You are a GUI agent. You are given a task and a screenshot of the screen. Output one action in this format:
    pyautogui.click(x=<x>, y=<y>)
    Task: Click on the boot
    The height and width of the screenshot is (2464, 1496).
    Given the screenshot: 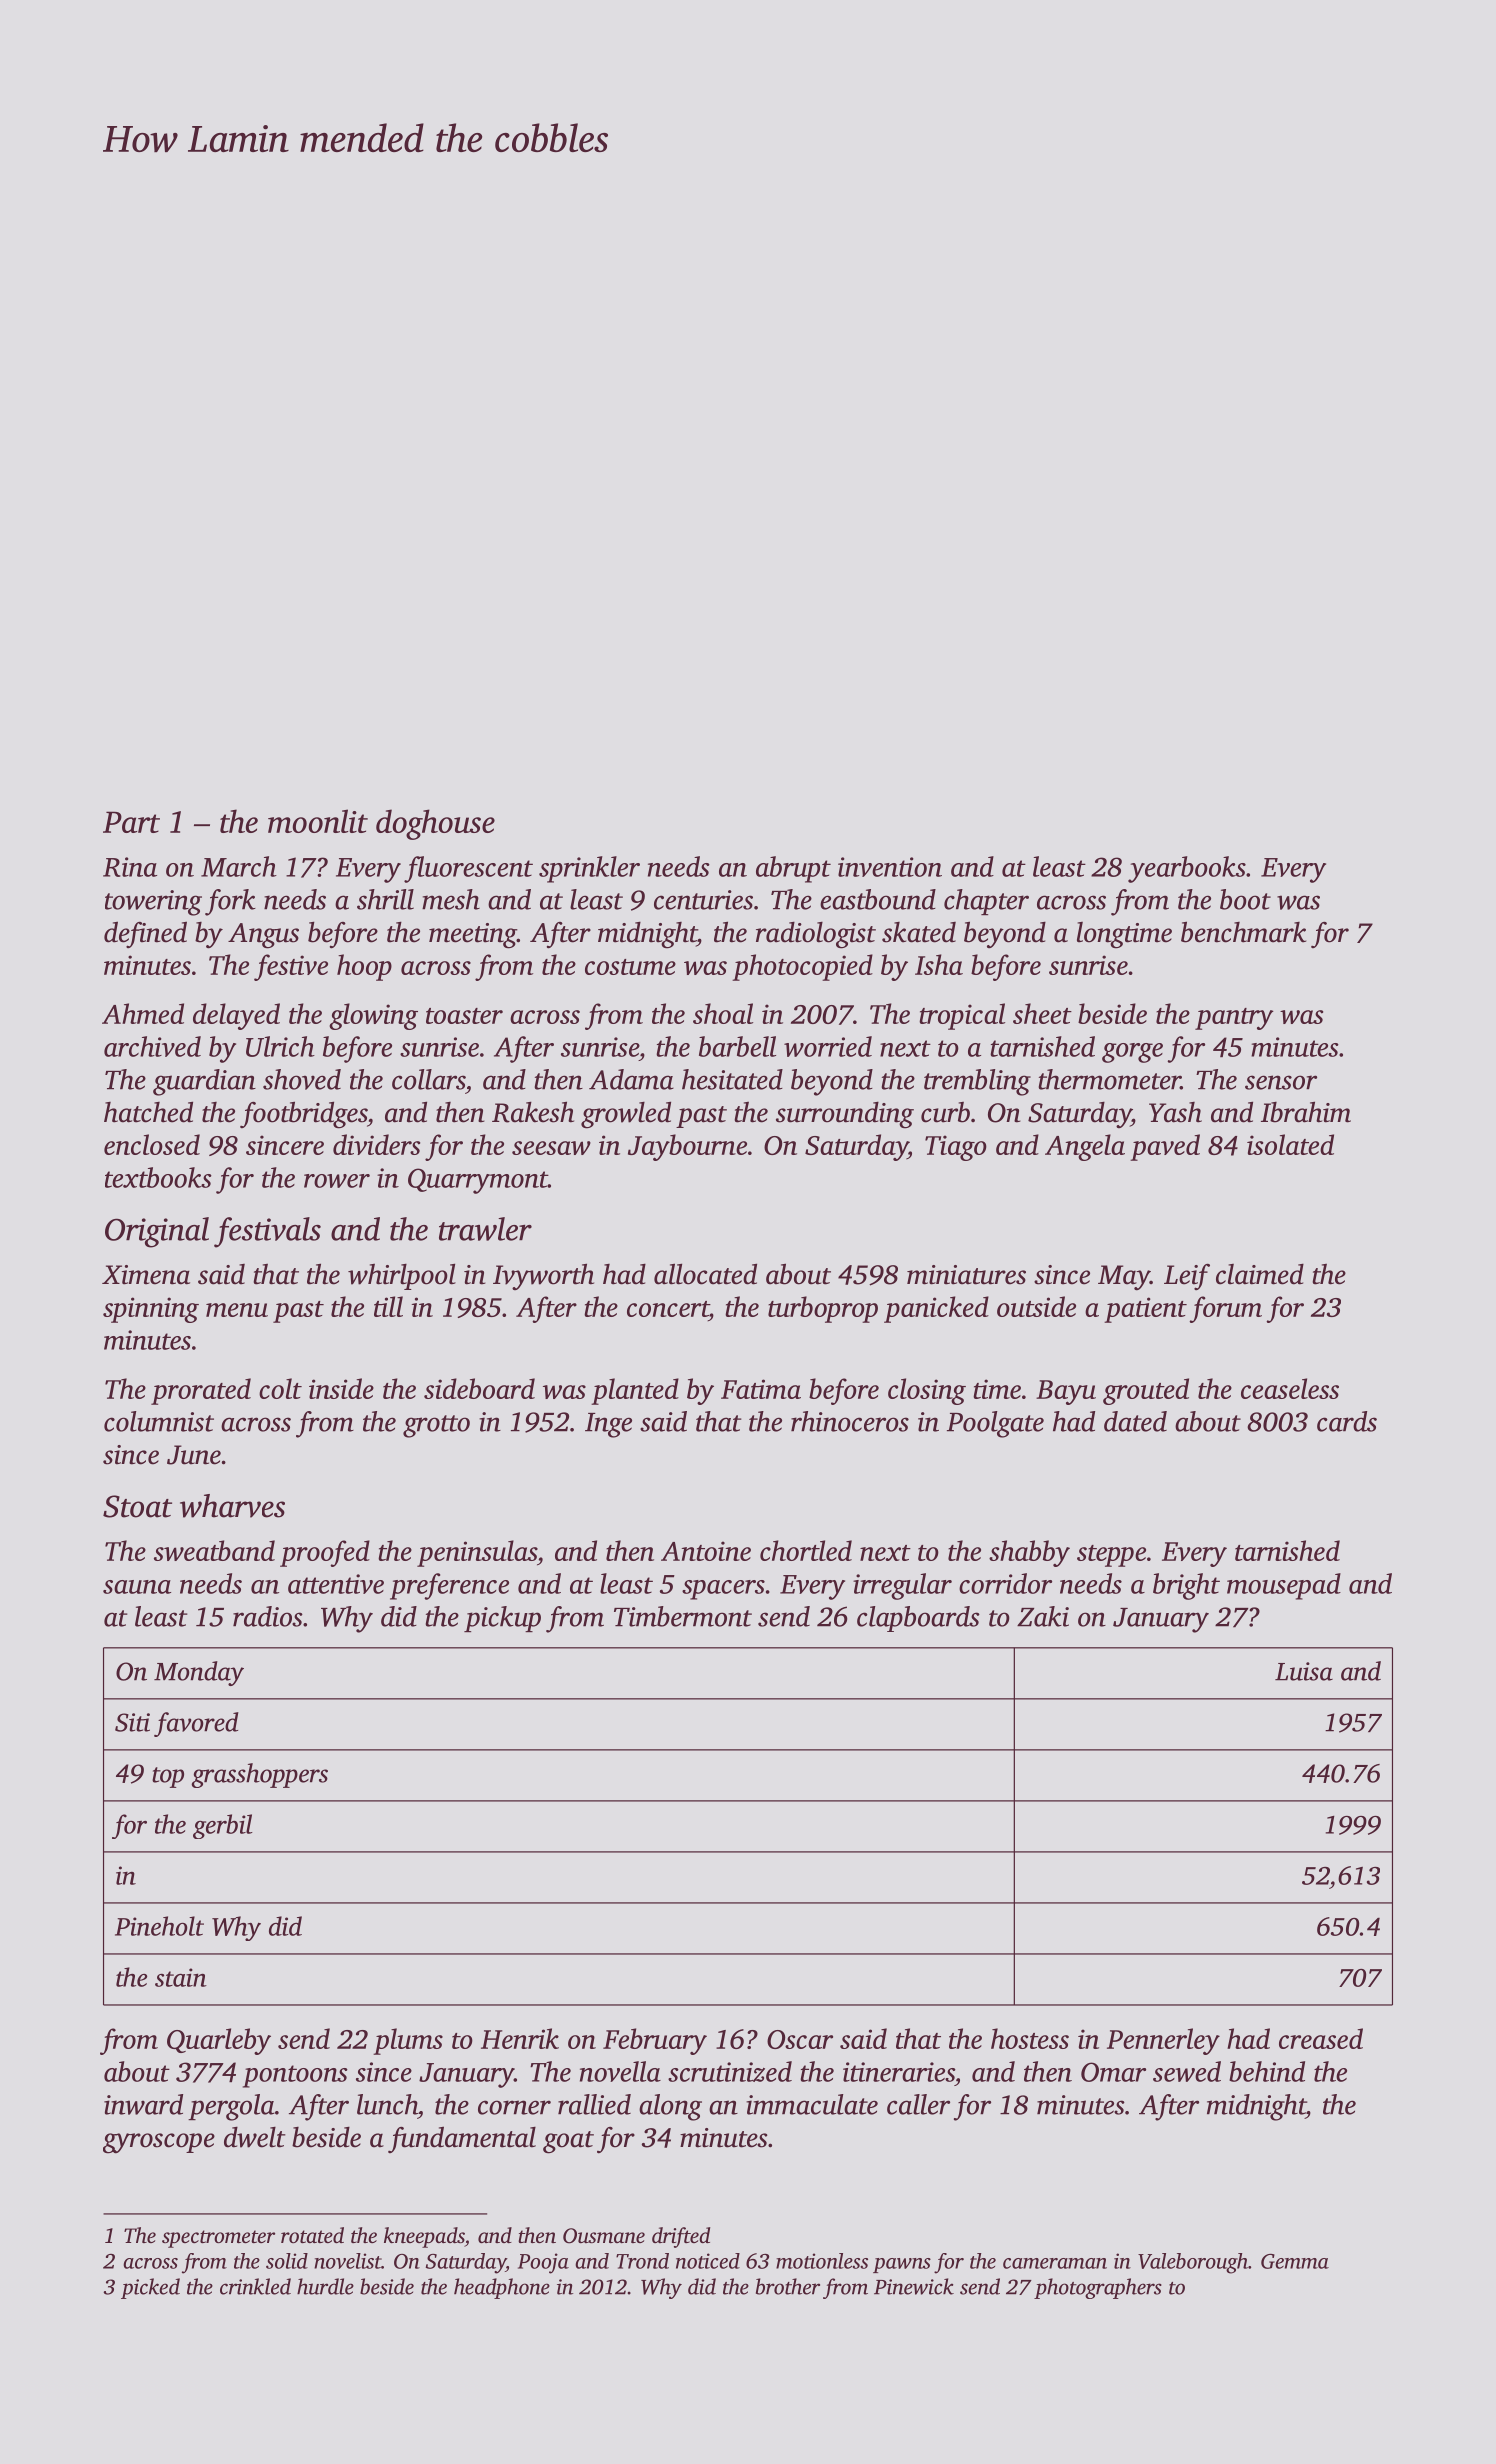 What is the action you would take?
    pyautogui.click(x=1245, y=899)
